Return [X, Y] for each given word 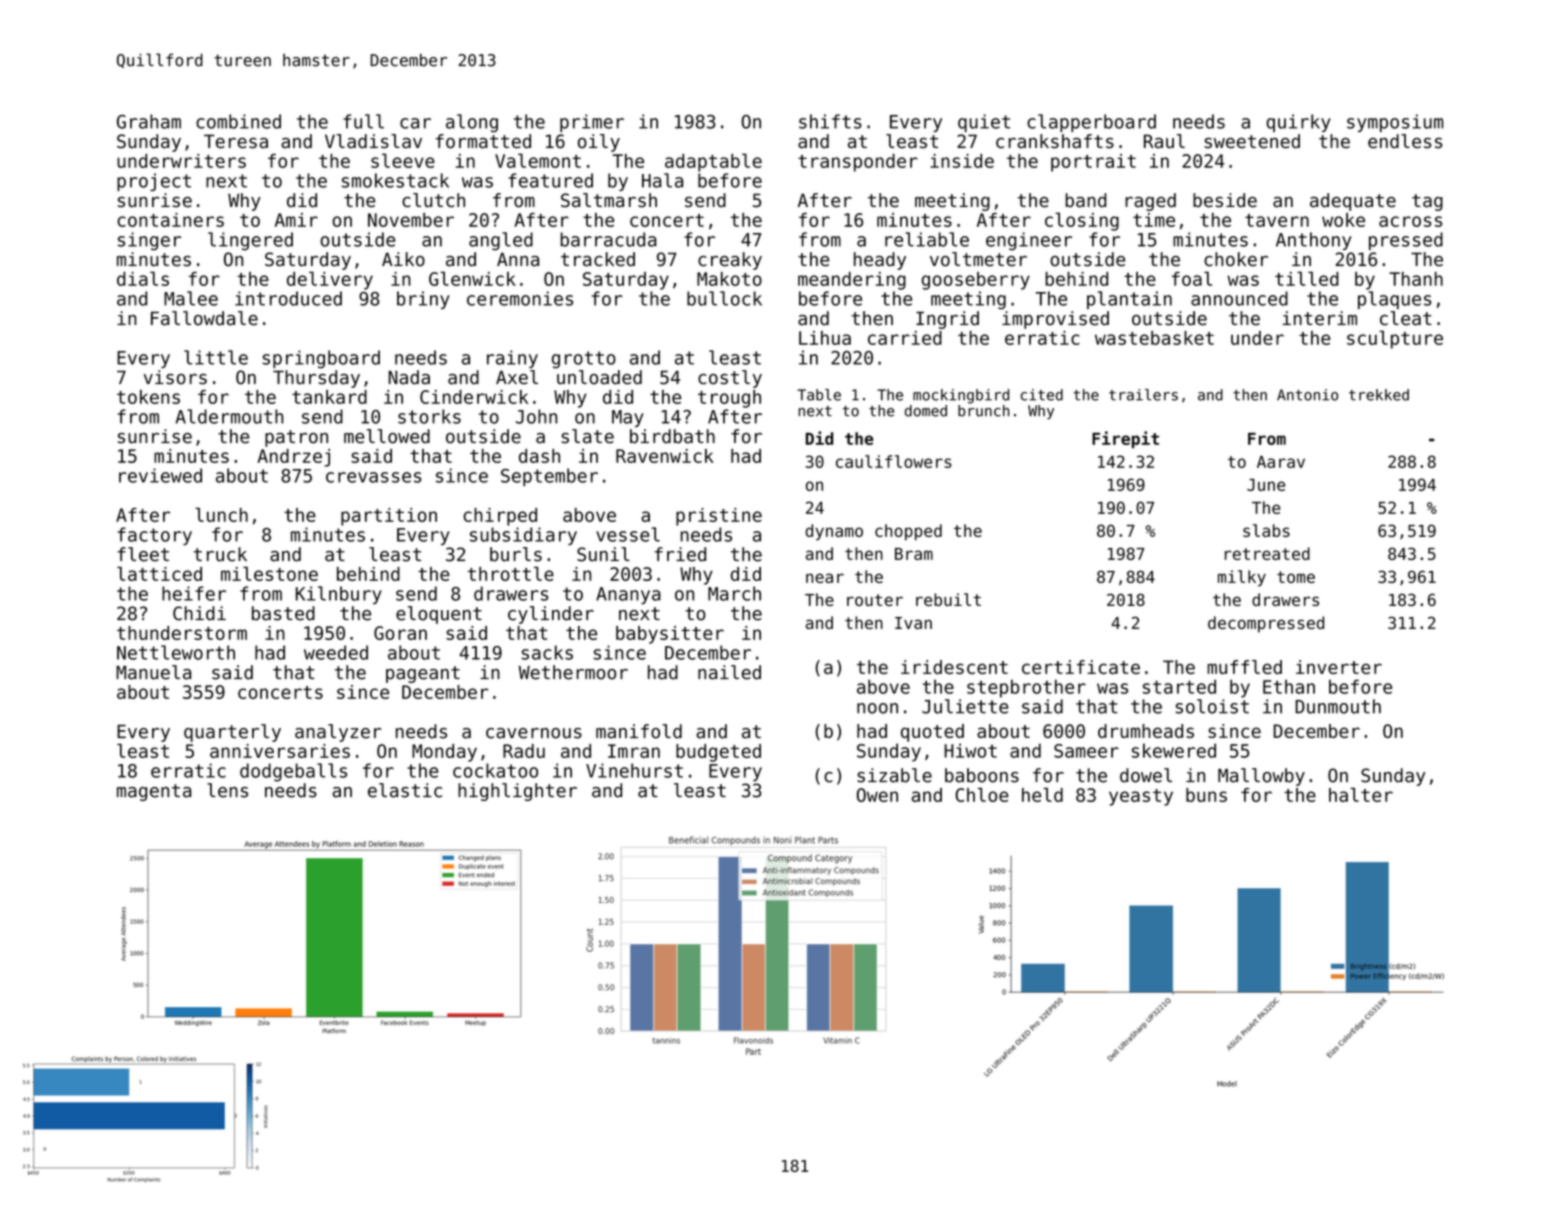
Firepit [1125, 439]
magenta [154, 792]
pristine [719, 517]
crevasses [374, 477]
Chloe [982, 795]
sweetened [1252, 141]
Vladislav [373, 141]
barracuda [609, 239]
